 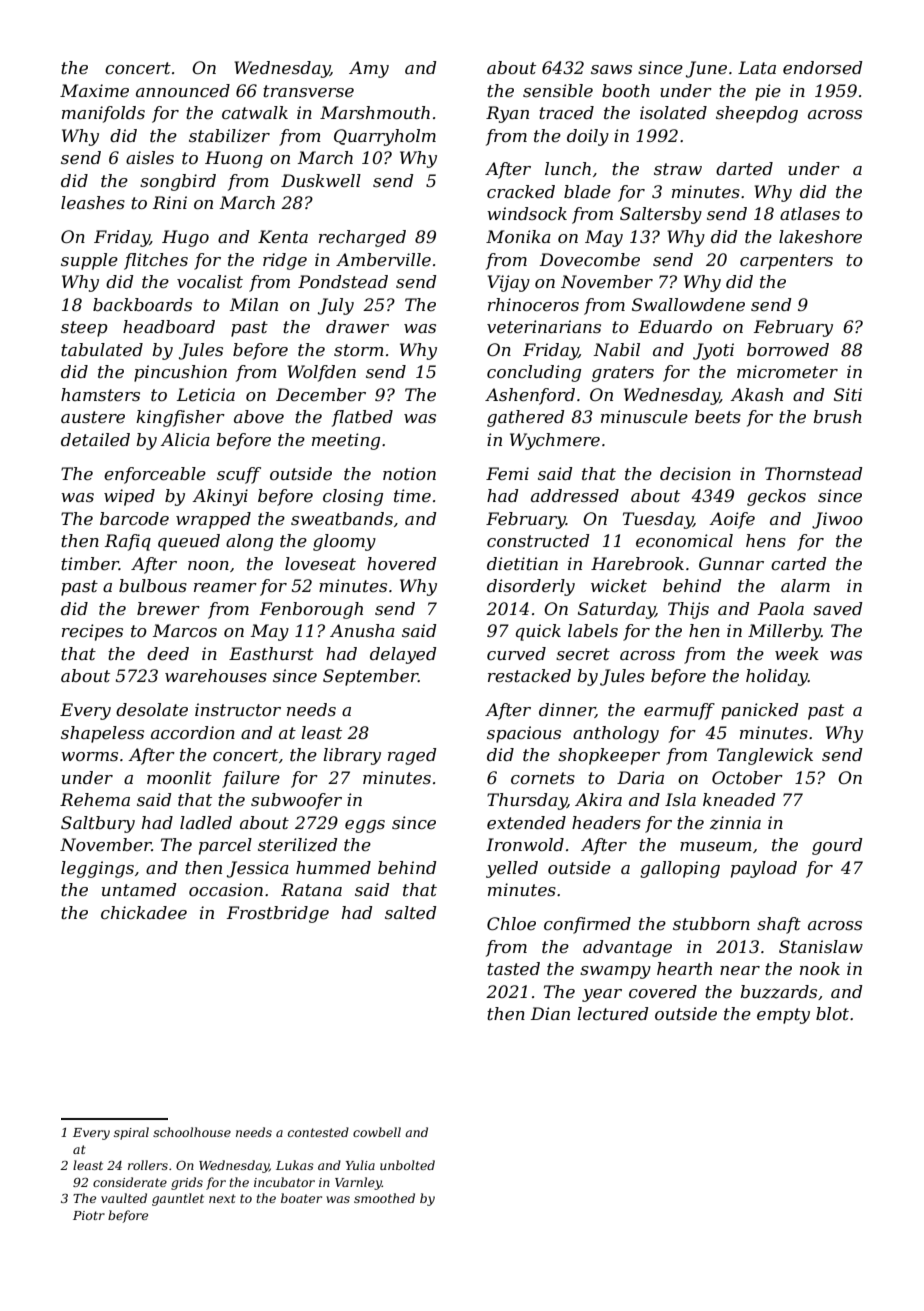 I want to click on Maxime, so click(x=94, y=90).
